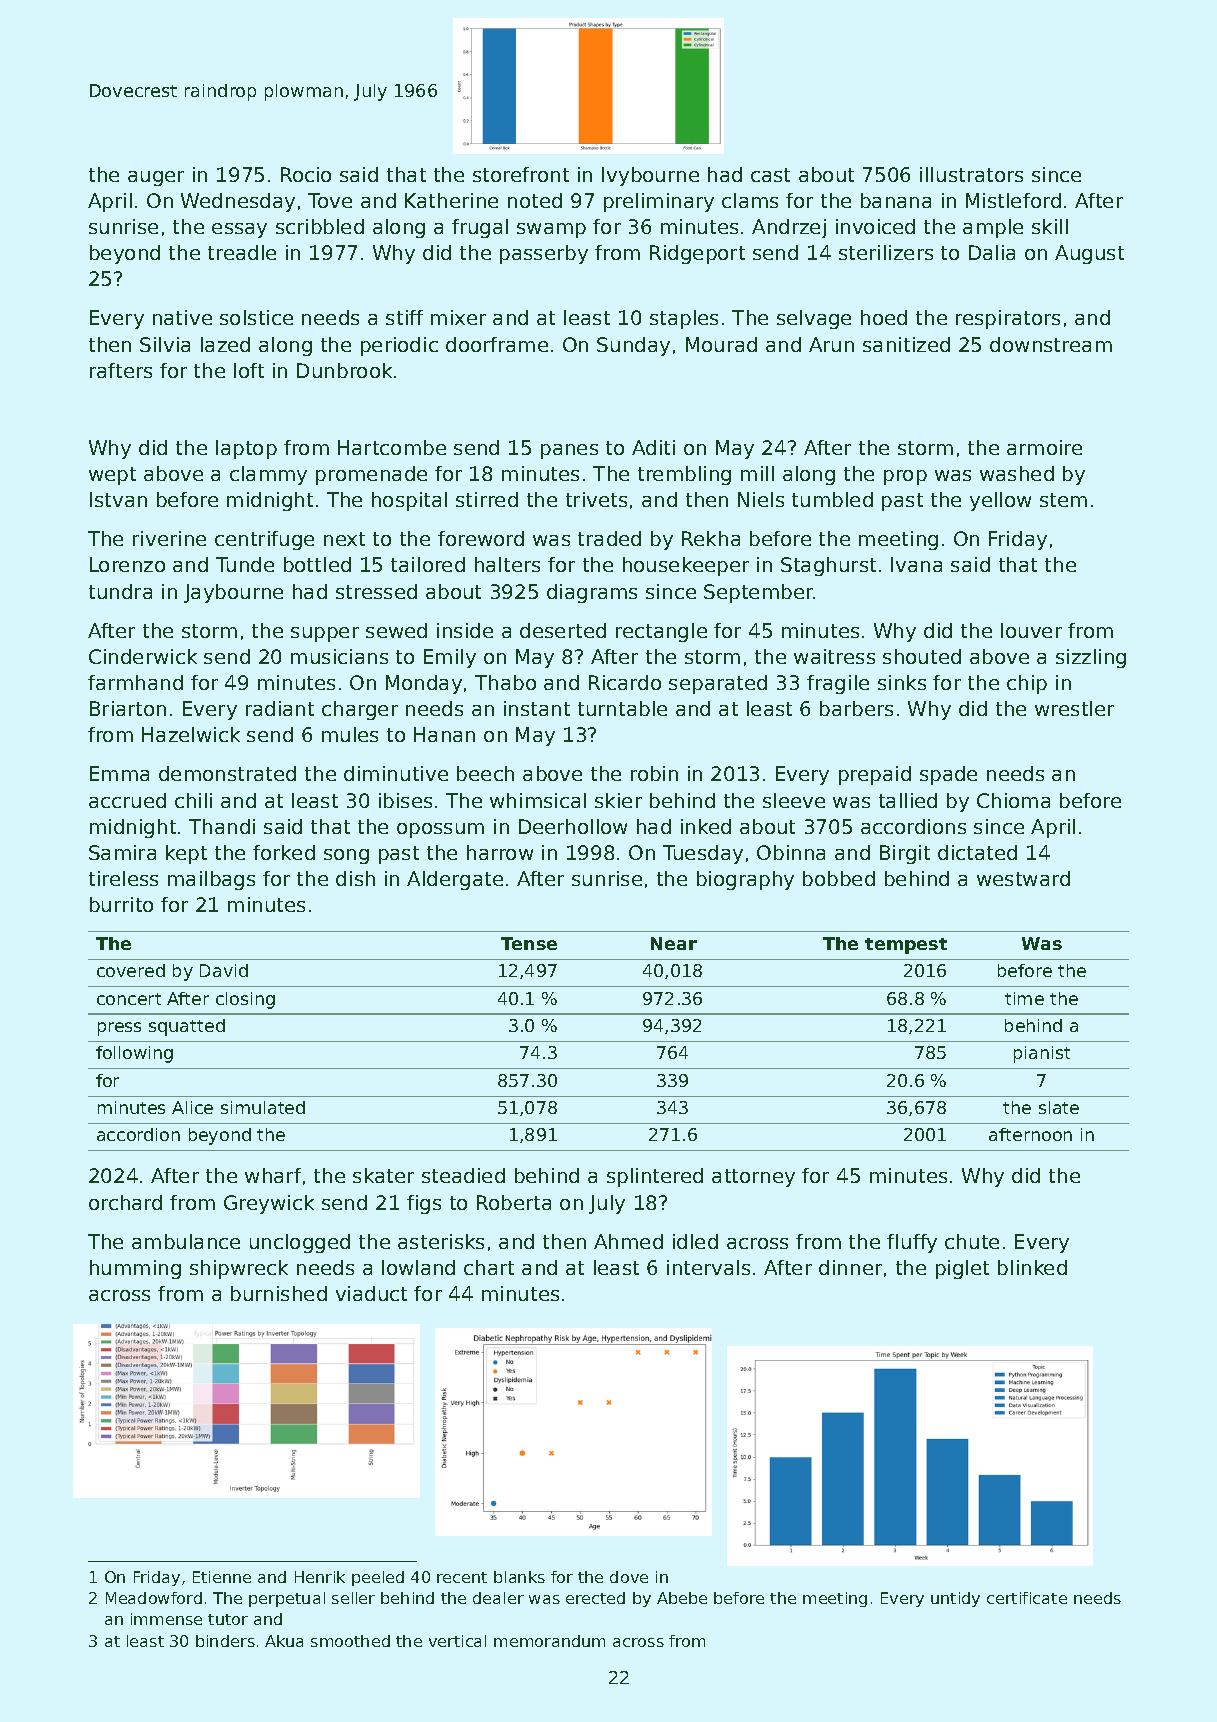 The image size is (1217, 1722). What do you see at coordinates (609, 538) in the document?
I see `traded` at bounding box center [609, 538].
